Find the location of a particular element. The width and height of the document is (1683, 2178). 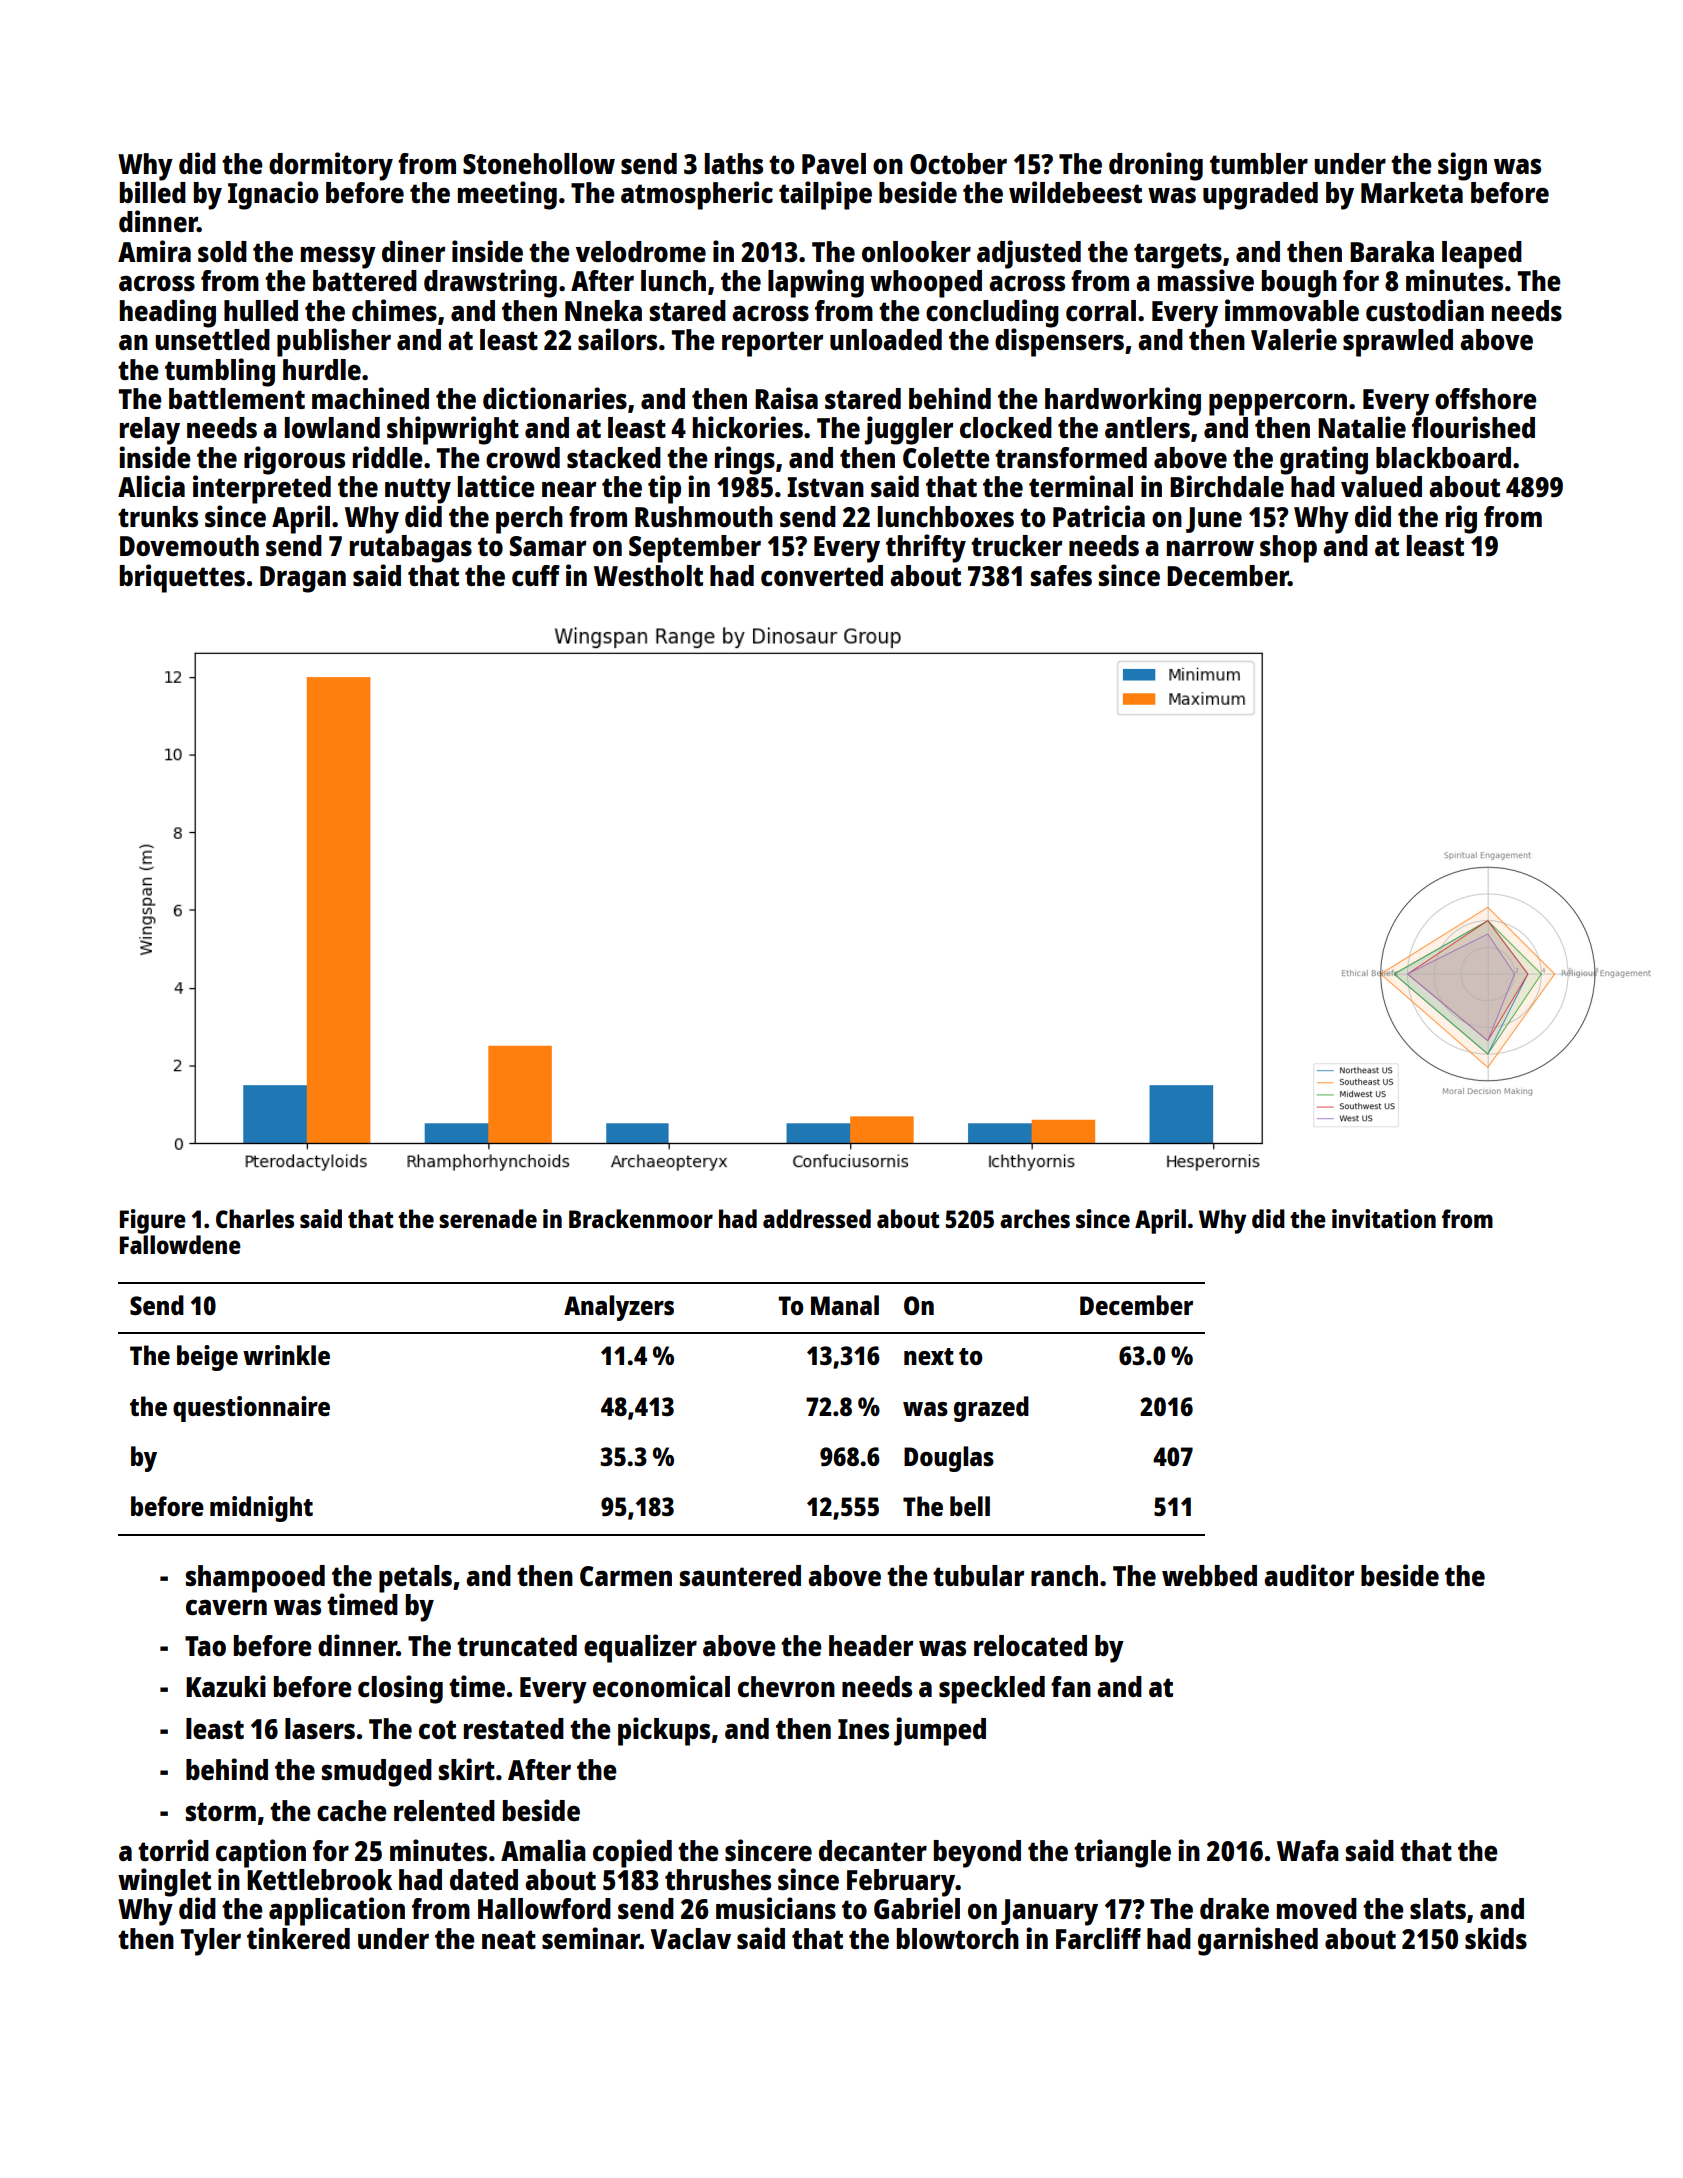

tinkered is located at coordinates (298, 1938).
